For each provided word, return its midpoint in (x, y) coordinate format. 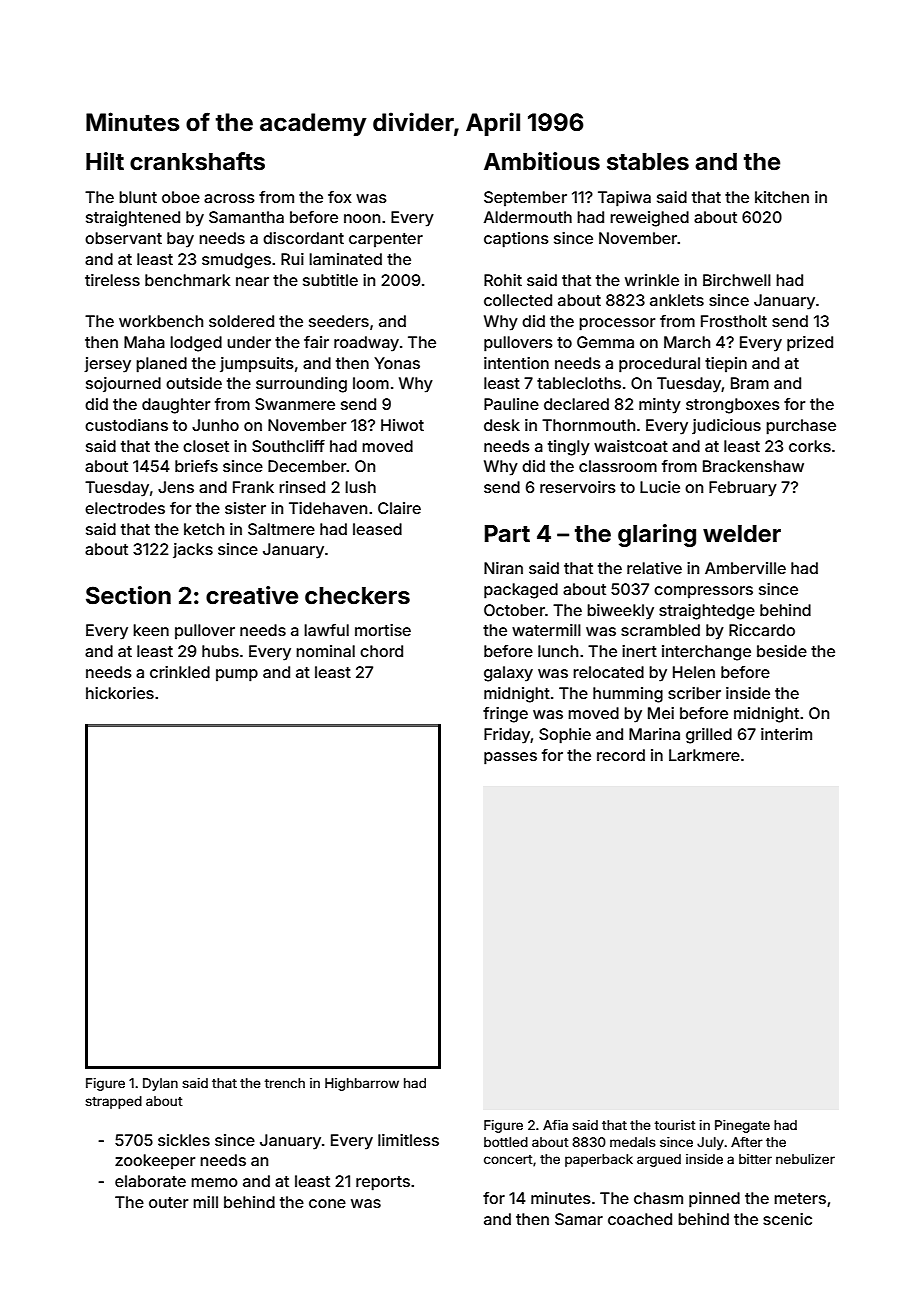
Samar (579, 1219)
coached (640, 1219)
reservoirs (578, 487)
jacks (193, 550)
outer (168, 1202)
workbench (161, 321)
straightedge (707, 612)
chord (381, 651)
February (743, 489)
